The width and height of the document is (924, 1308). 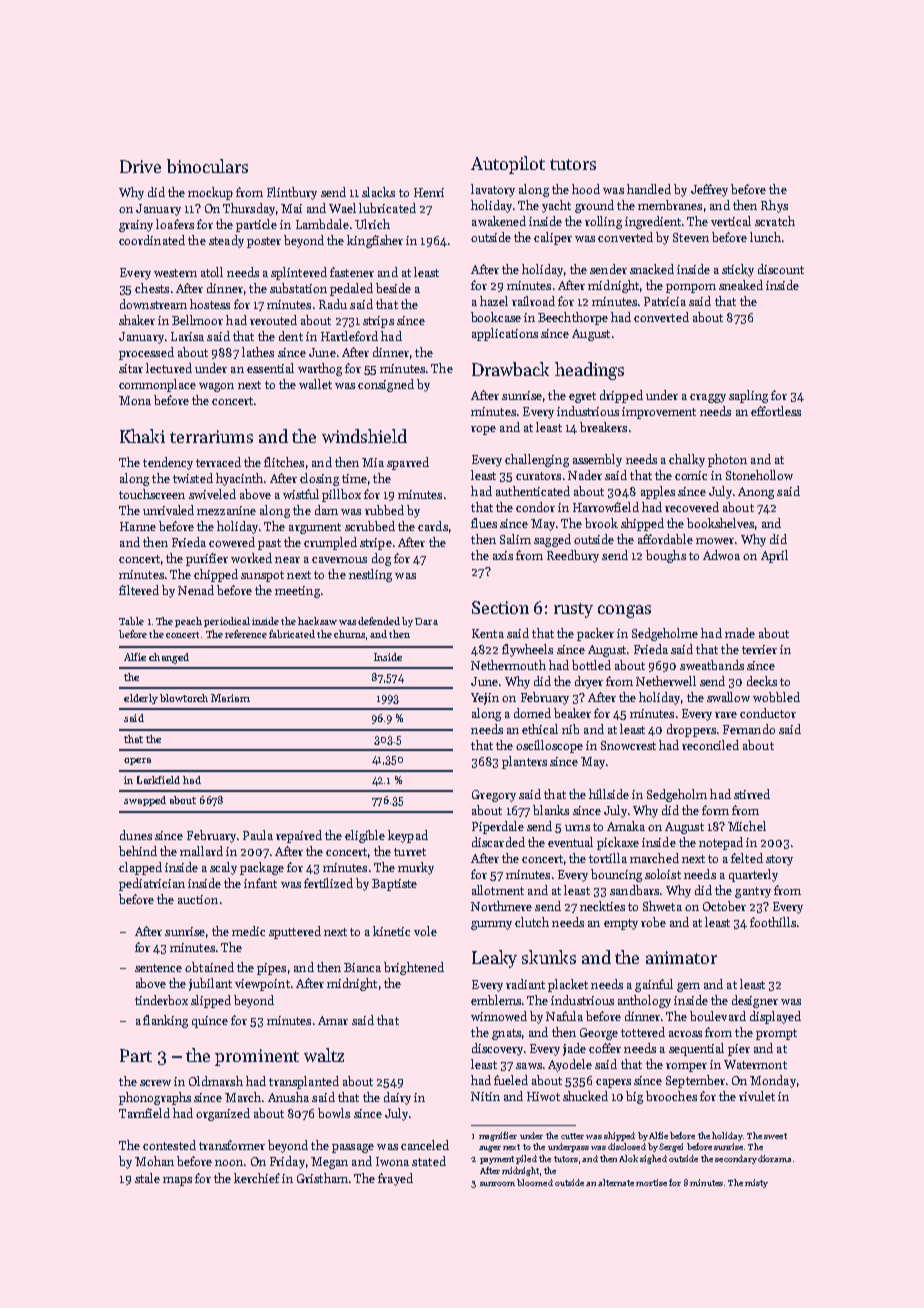 What do you see at coordinates (499, 221) in the document?
I see `awakened` at bounding box center [499, 221].
